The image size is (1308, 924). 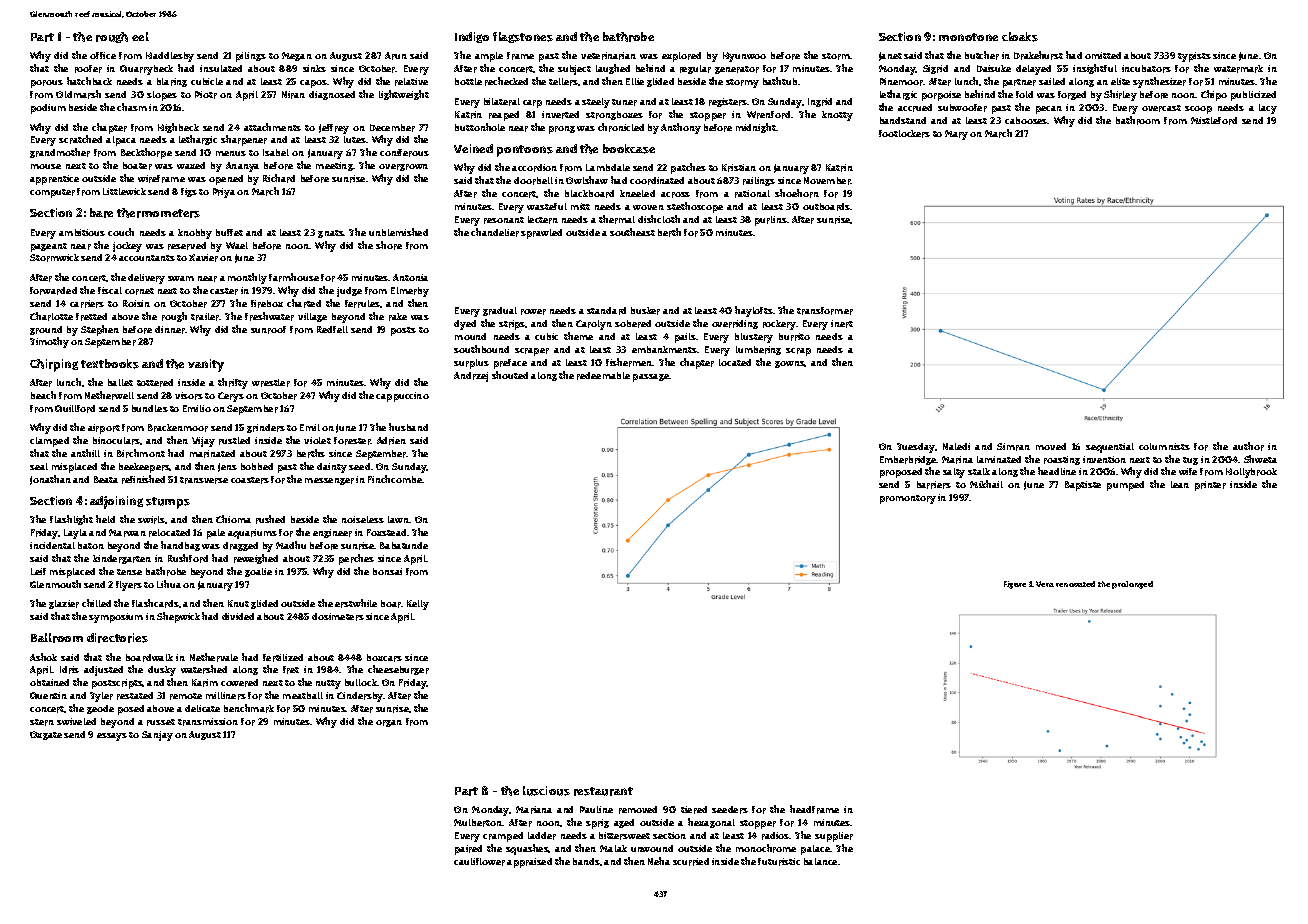 I want to click on Leif, so click(x=38, y=571).
